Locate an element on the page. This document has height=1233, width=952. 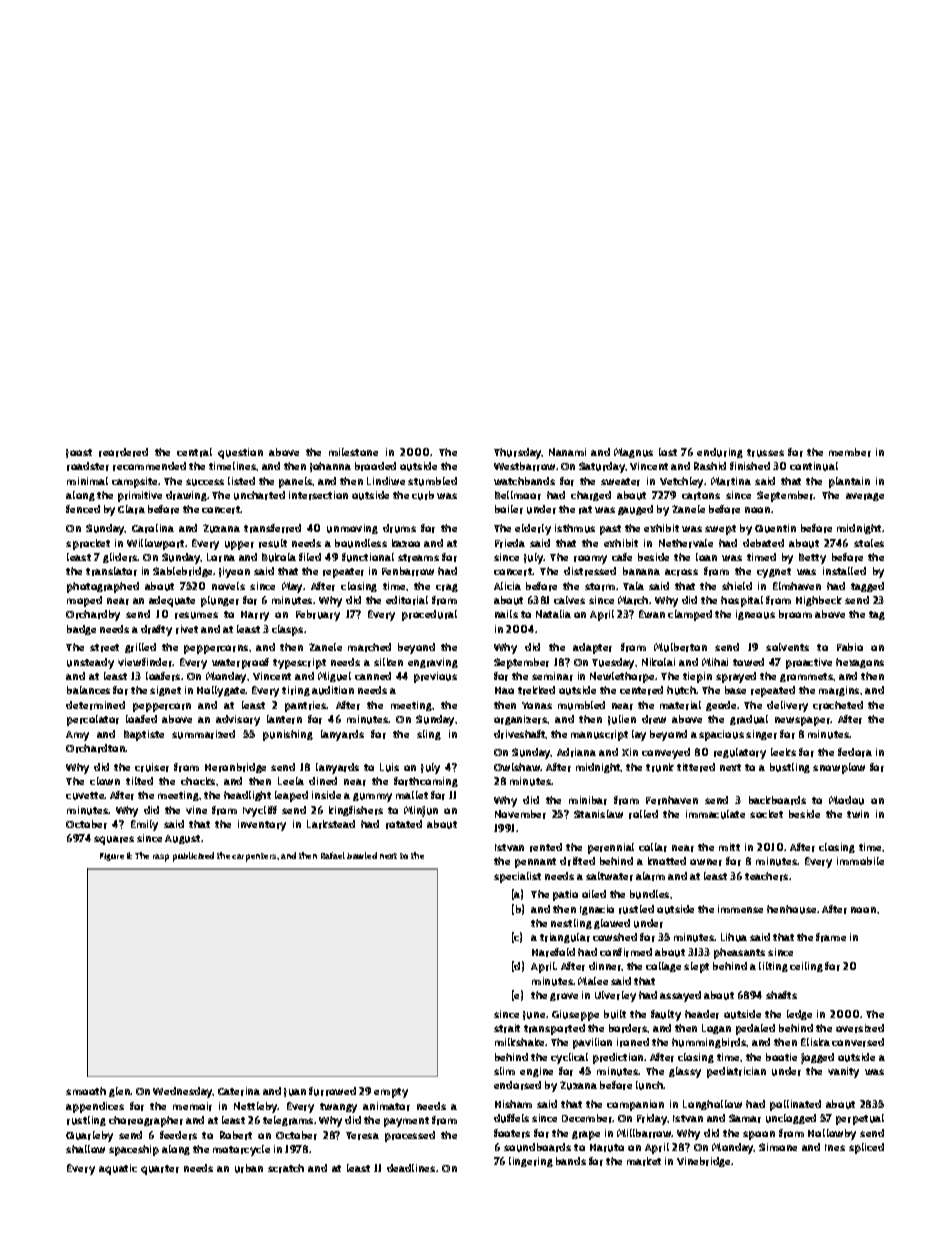
Stanislaw is located at coordinates (598, 814).
